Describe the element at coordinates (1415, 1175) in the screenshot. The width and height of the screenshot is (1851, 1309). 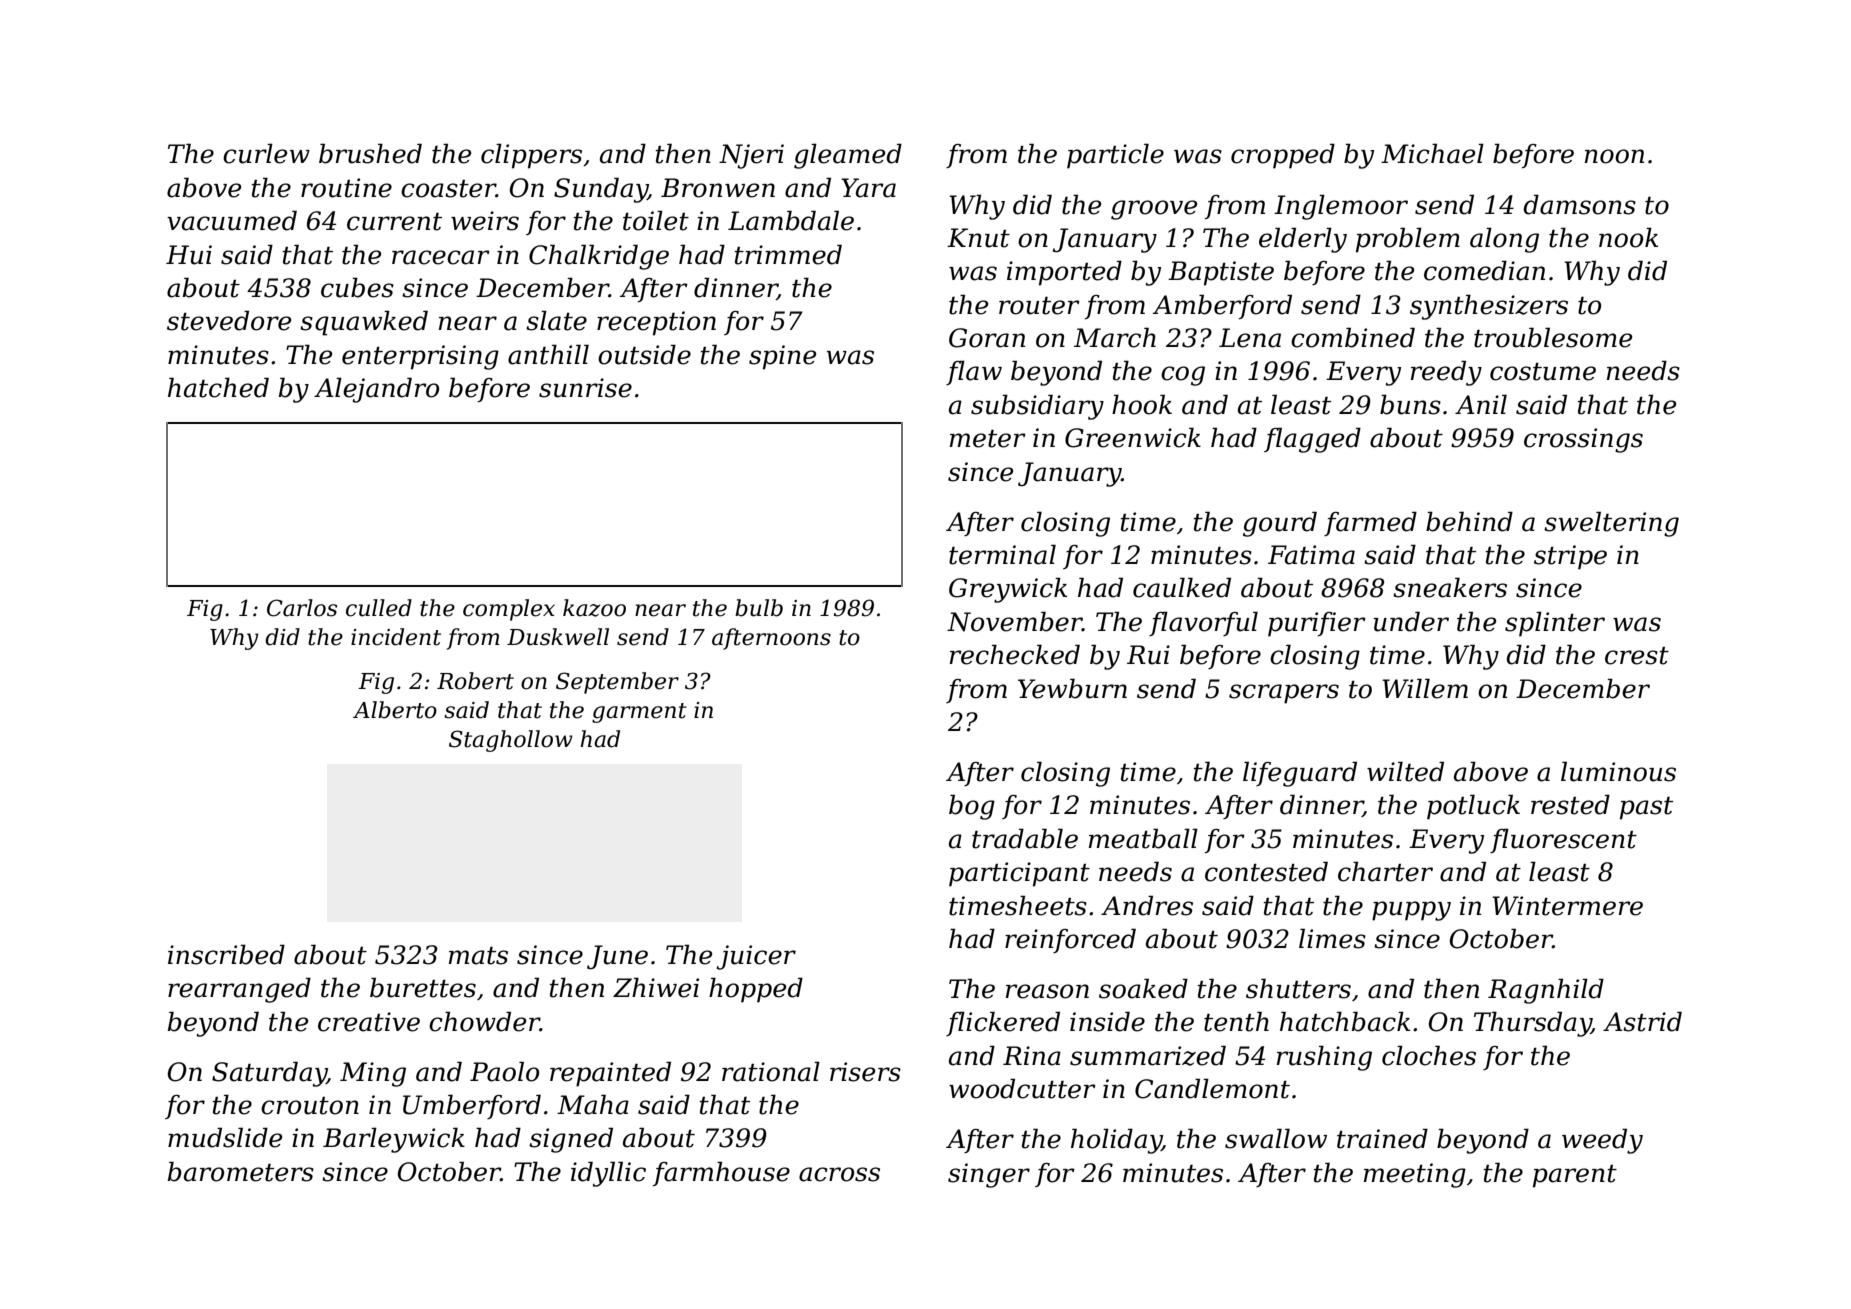
I see `meeting` at that location.
